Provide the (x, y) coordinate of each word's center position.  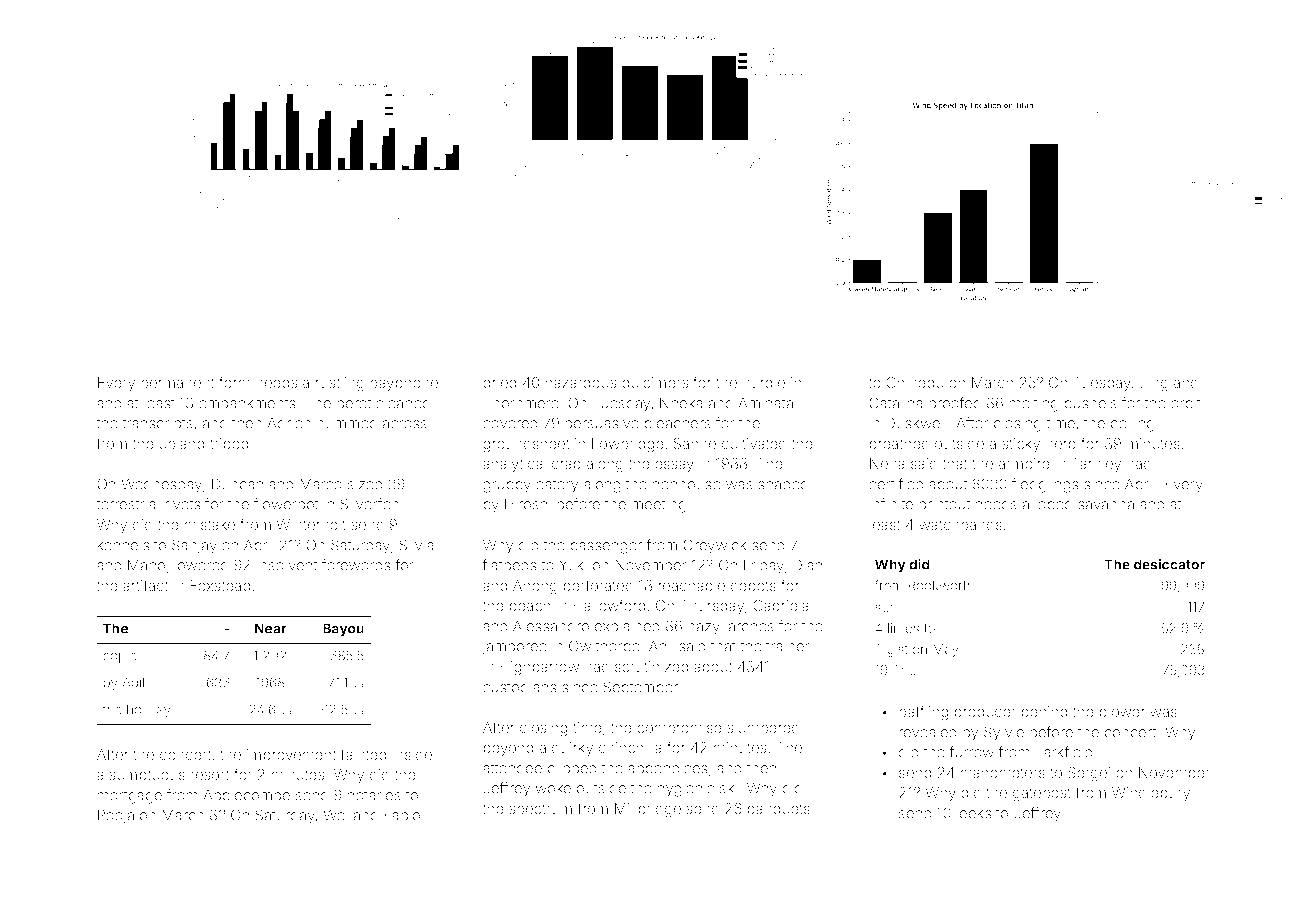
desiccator (1169, 564)
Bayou (343, 630)
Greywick (715, 546)
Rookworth (941, 585)
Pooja (116, 816)
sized (365, 484)
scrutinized (651, 666)
